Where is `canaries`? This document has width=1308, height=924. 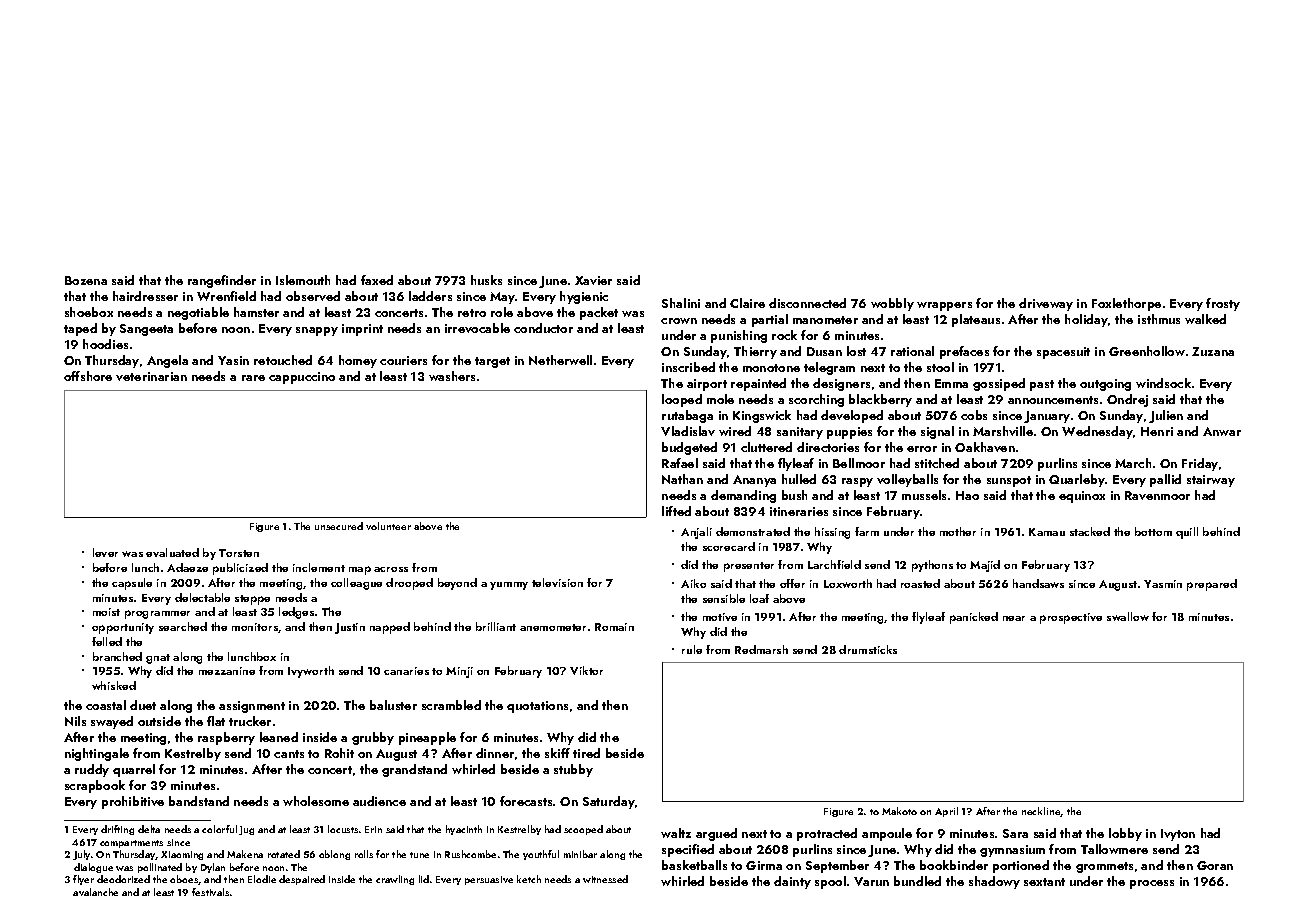 canaries is located at coordinates (406, 671).
